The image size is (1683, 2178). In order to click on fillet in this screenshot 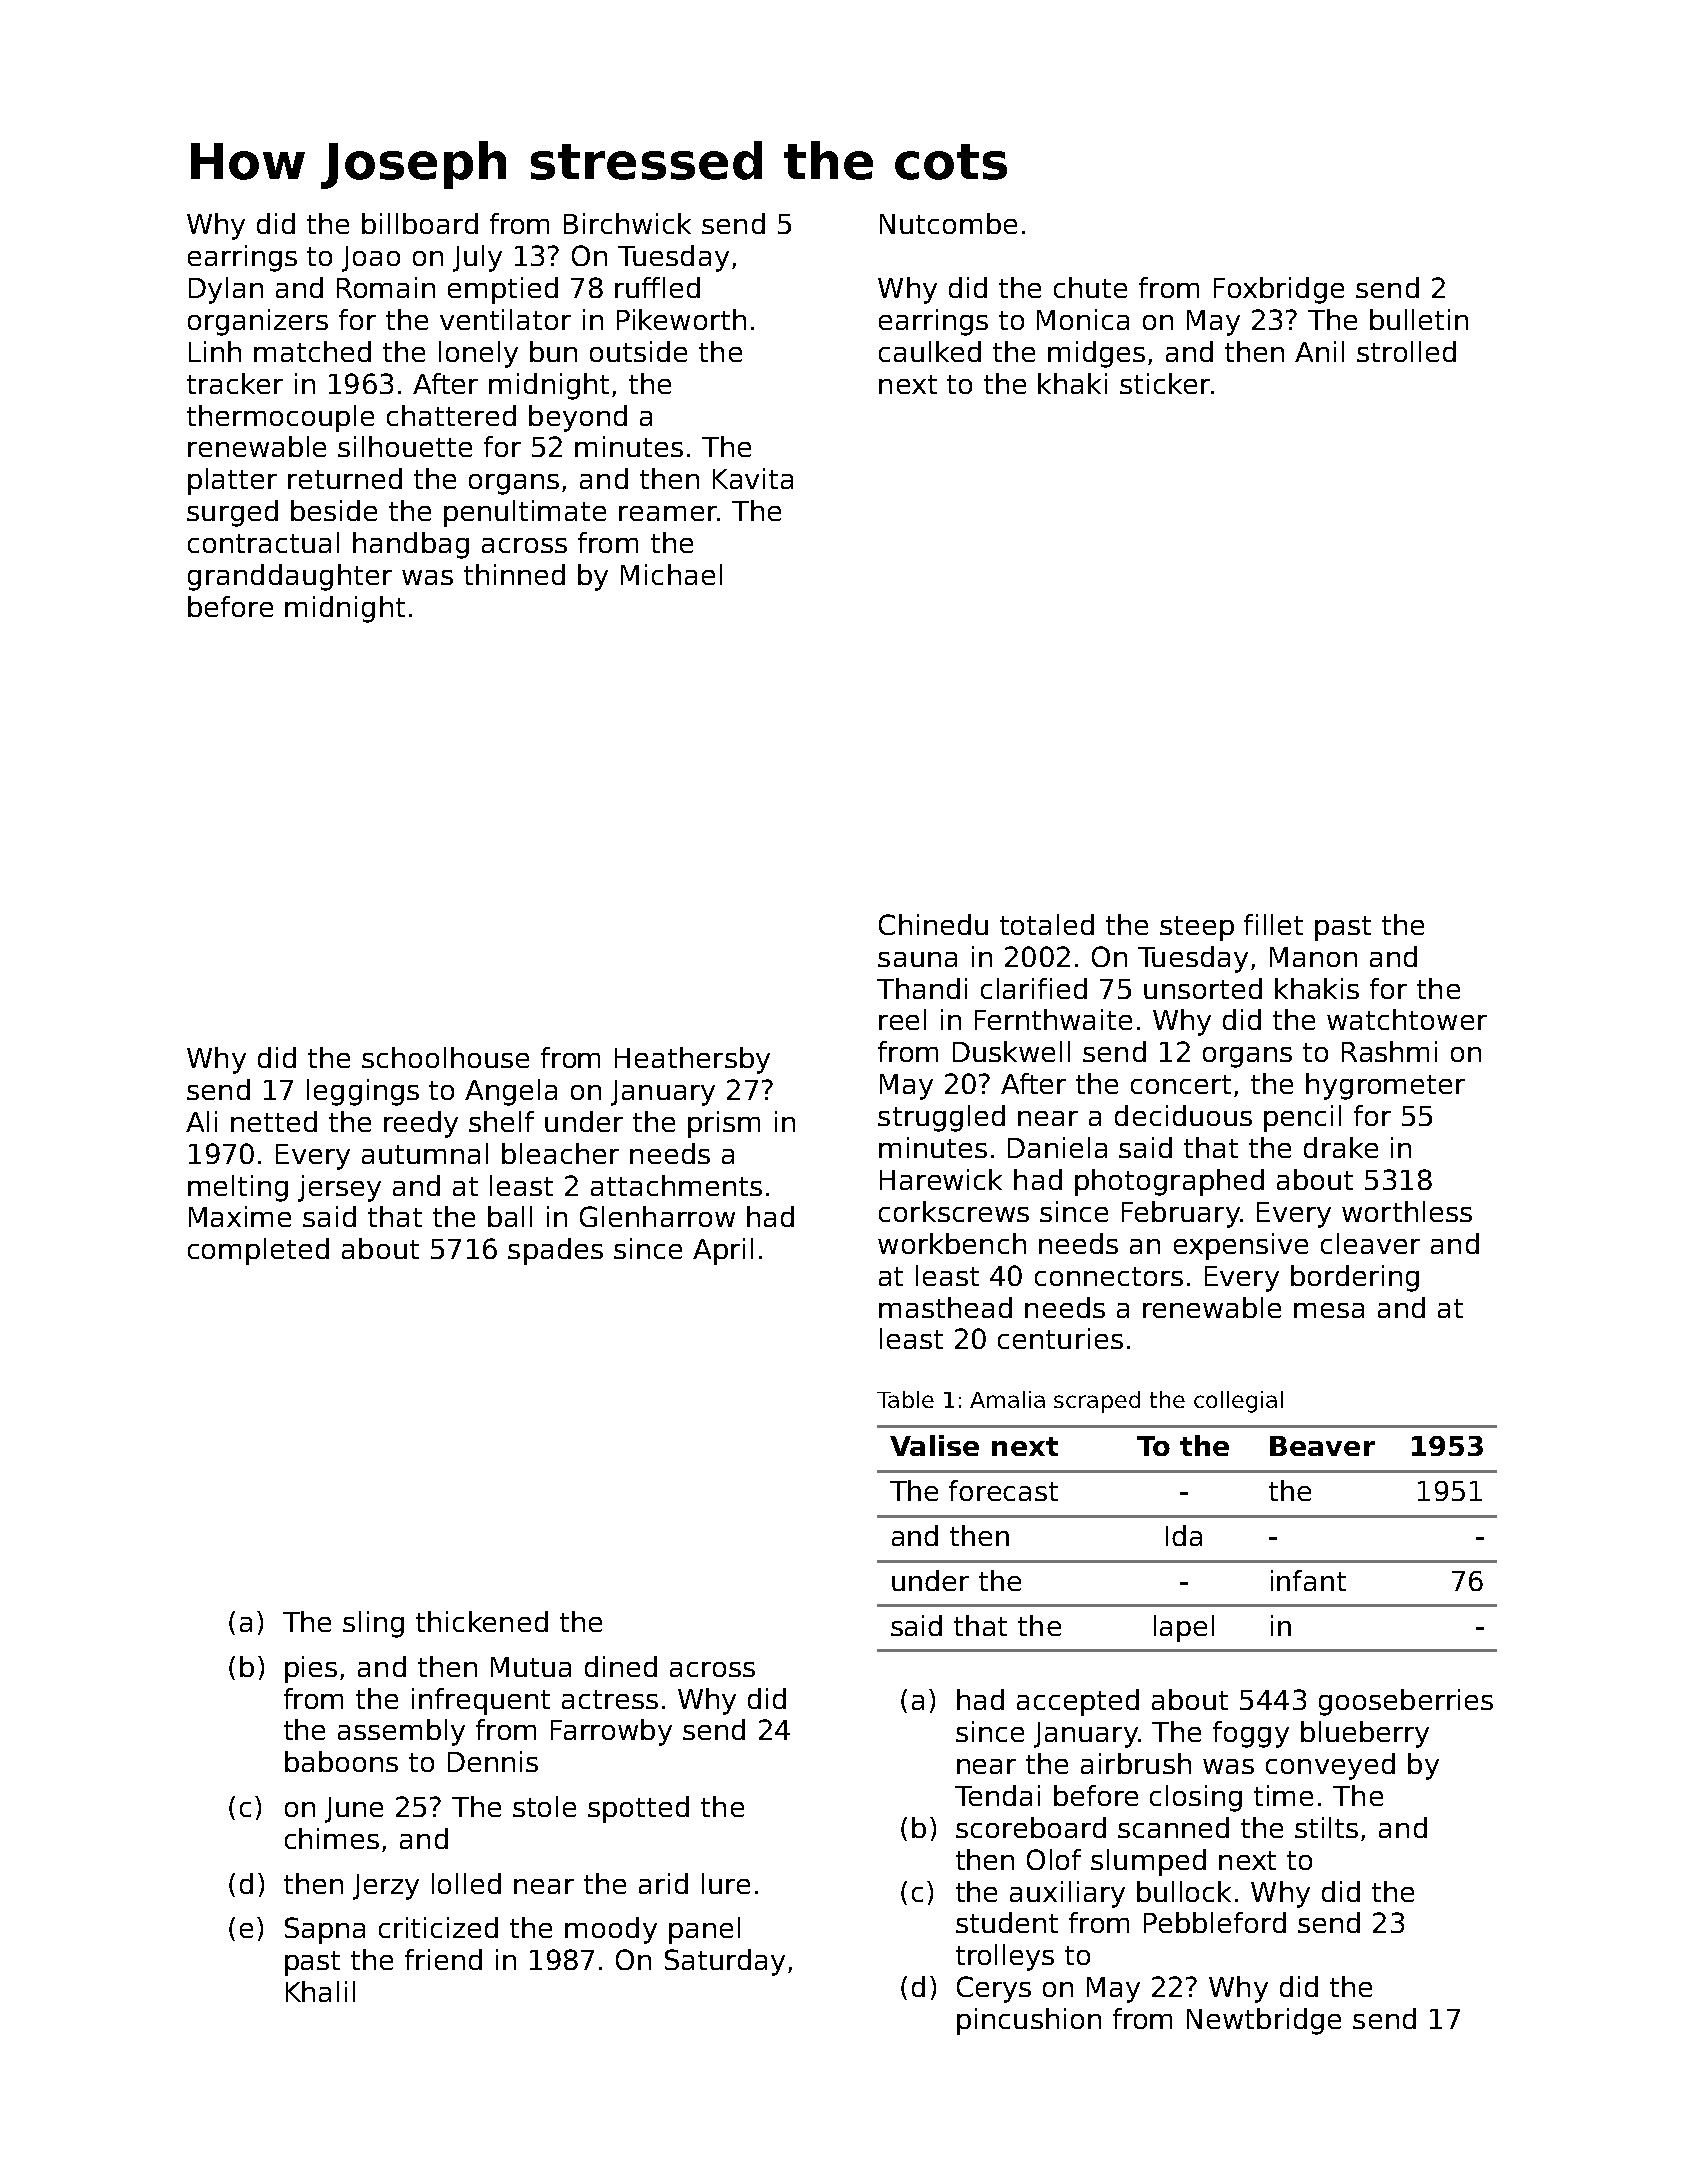, I will do `click(1273, 924)`.
